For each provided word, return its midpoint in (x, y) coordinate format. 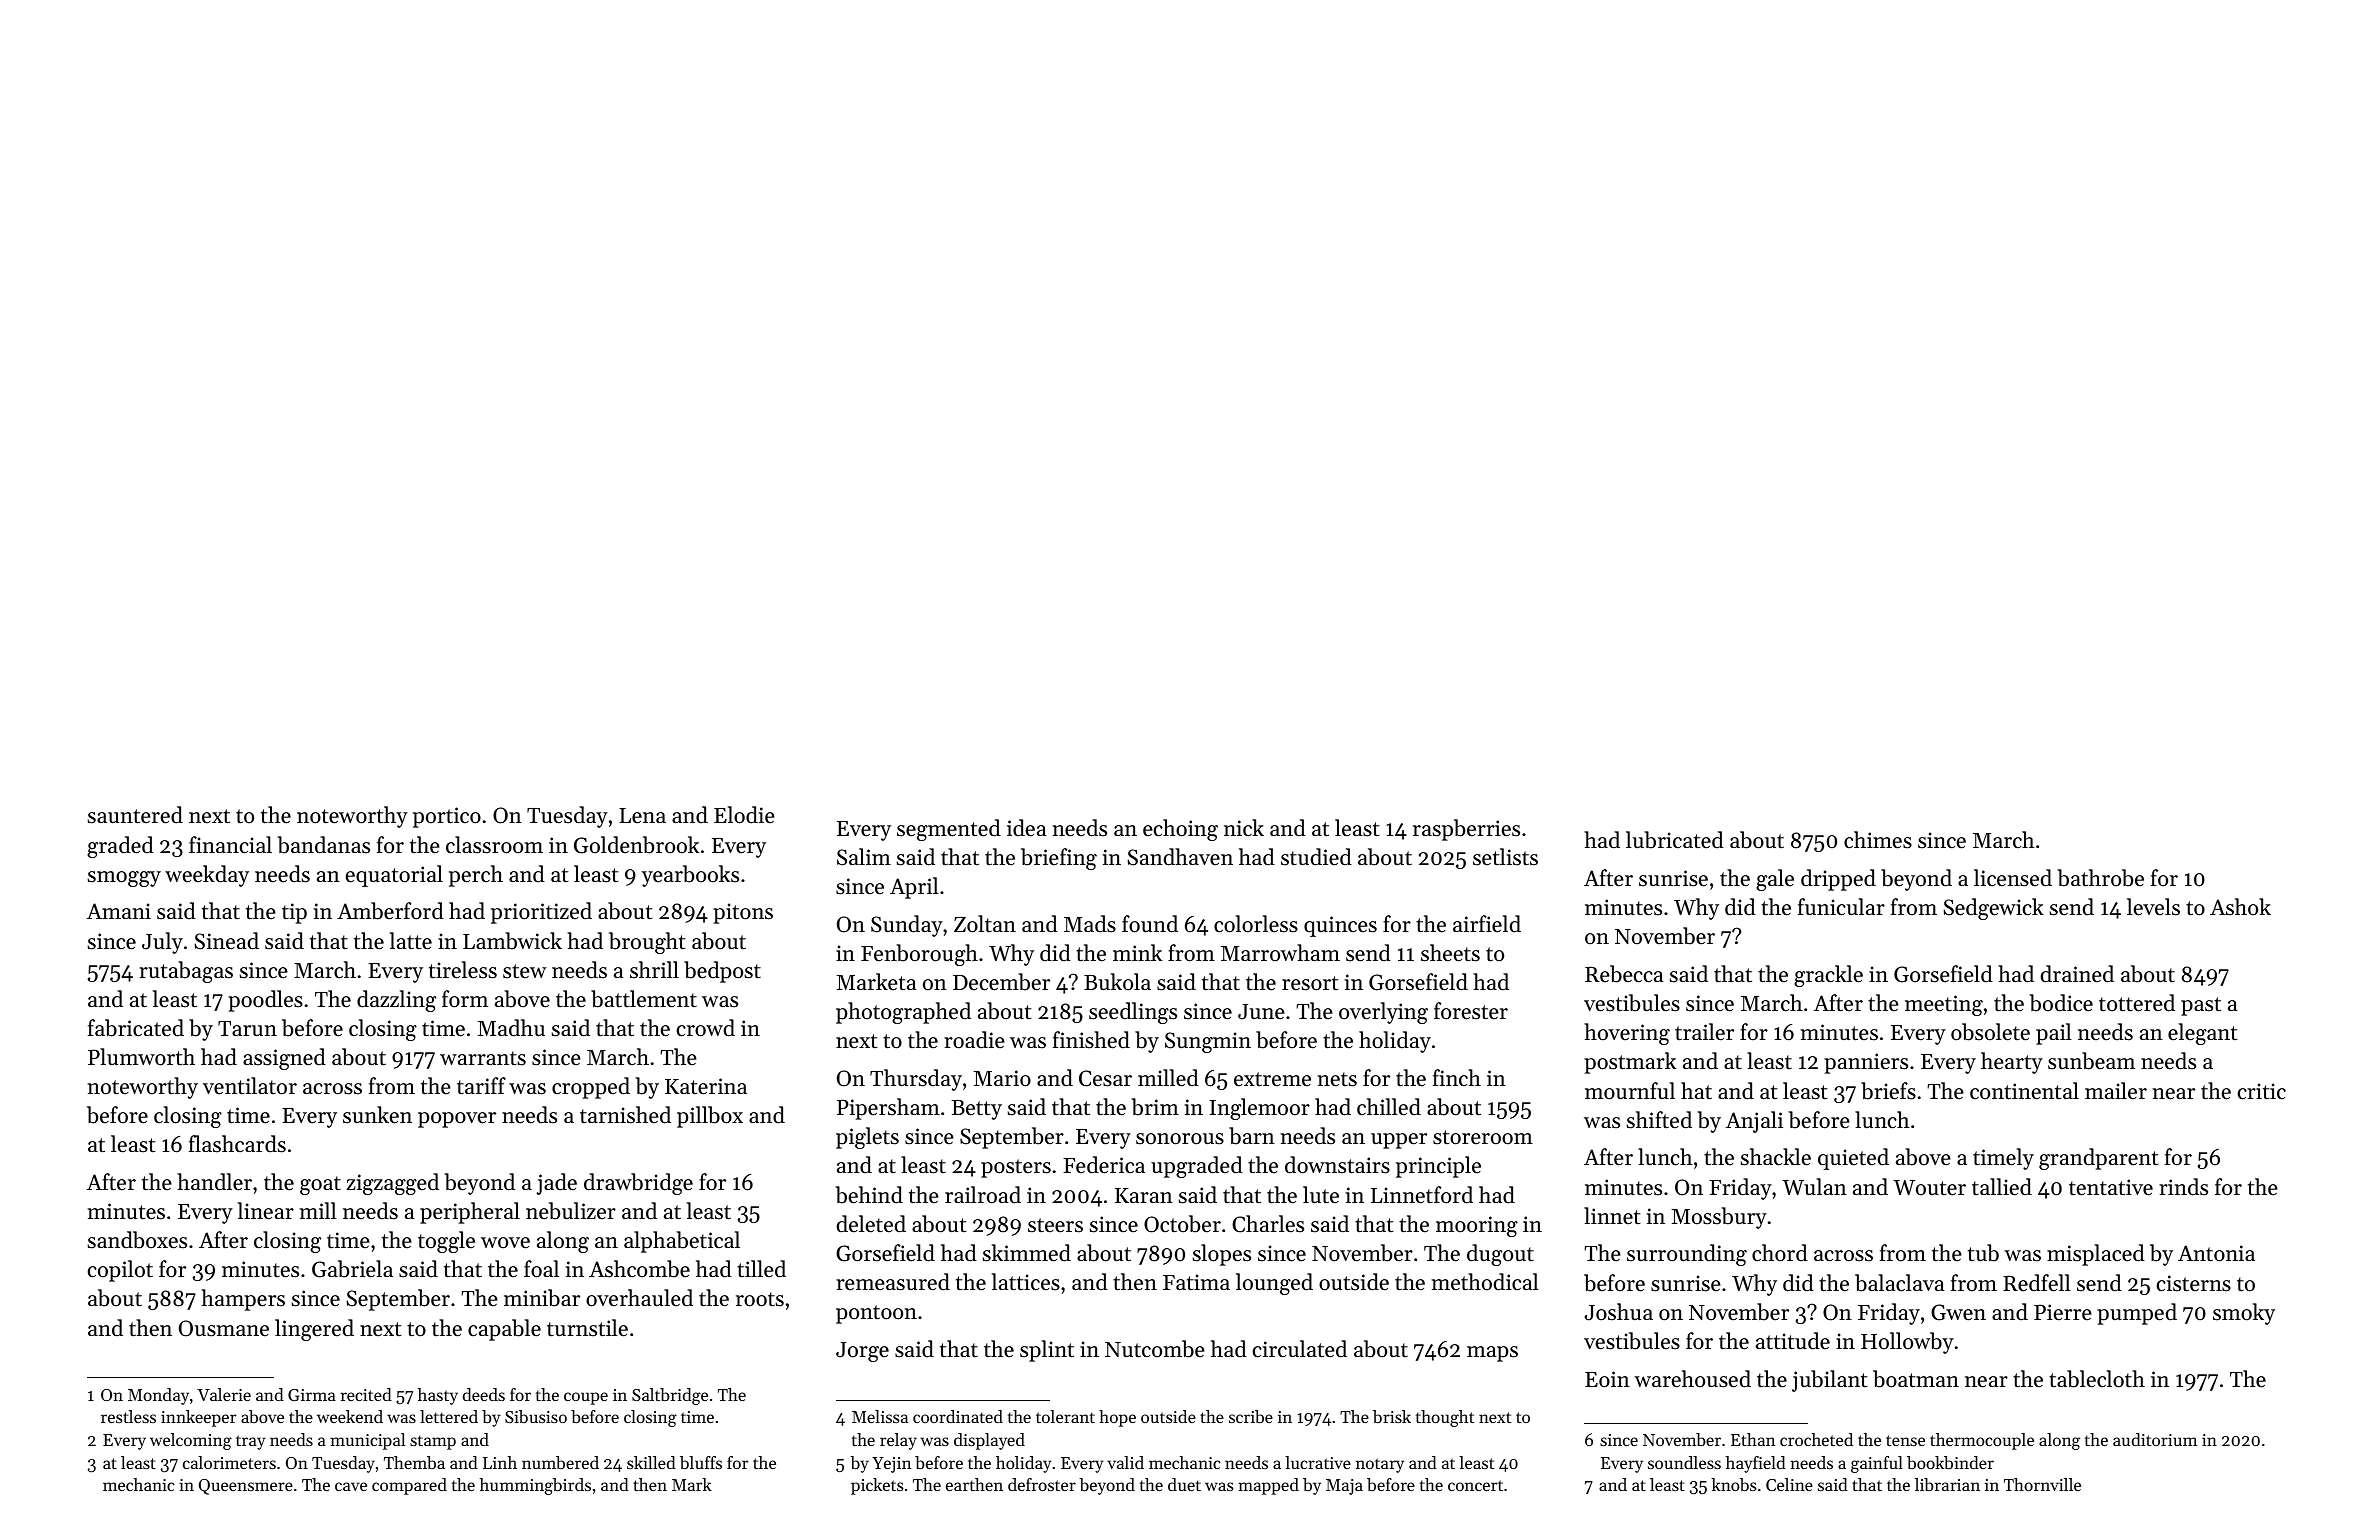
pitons (743, 913)
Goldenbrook (636, 845)
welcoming (191, 1441)
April (914, 888)
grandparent (2098, 1159)
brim (1155, 1107)
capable (504, 1330)
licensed (2013, 878)
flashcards (237, 1144)
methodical (1485, 1282)
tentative (2111, 1187)
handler (214, 1182)
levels (2153, 907)
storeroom (1483, 1137)
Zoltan (985, 924)
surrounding (1687, 1255)
